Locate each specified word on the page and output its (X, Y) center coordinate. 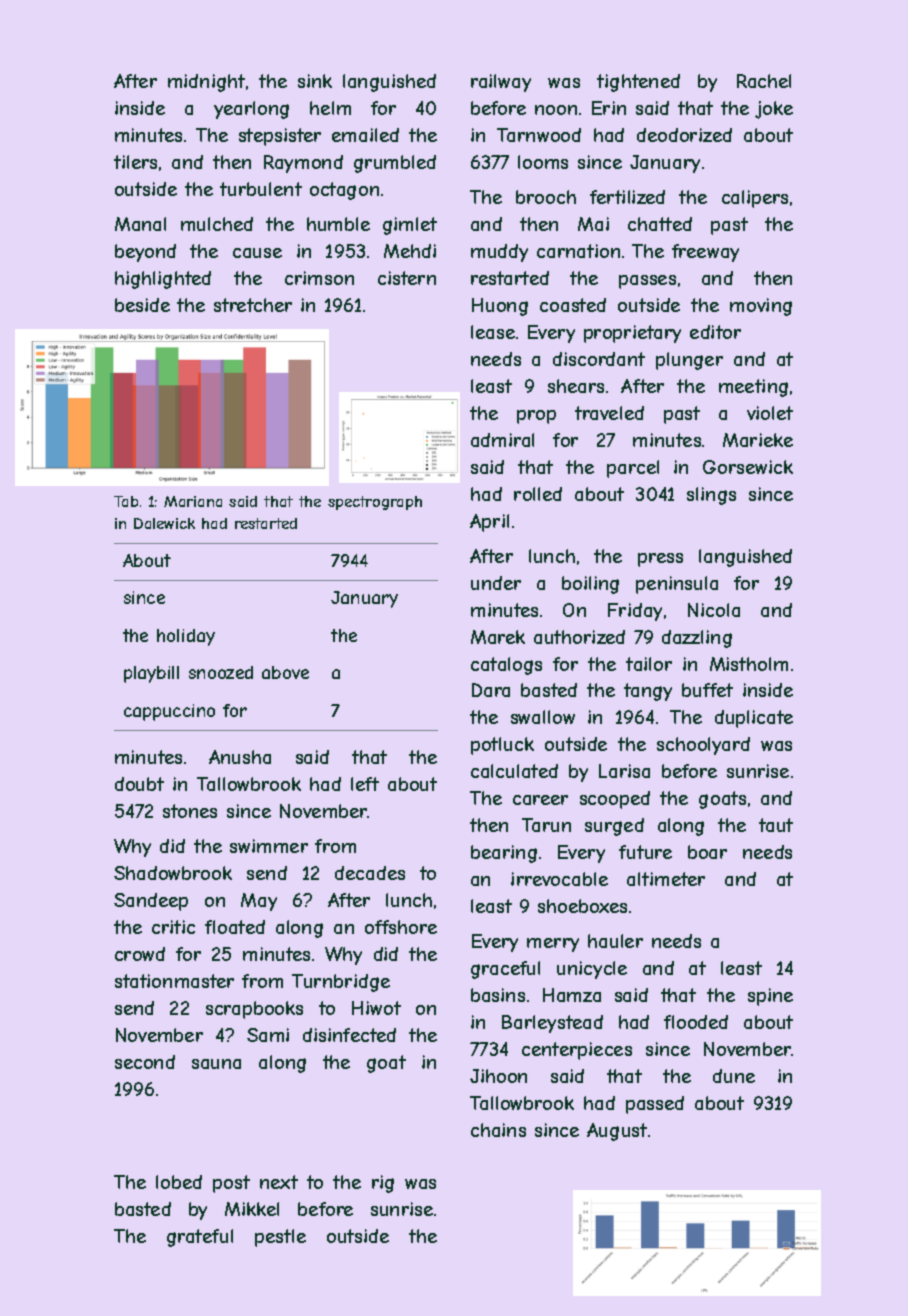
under (496, 583)
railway (501, 83)
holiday (186, 637)
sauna (216, 1064)
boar (707, 852)
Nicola (714, 610)
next (279, 1182)
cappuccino (169, 712)
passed (655, 1105)
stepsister (280, 137)
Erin (609, 108)
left (365, 784)
